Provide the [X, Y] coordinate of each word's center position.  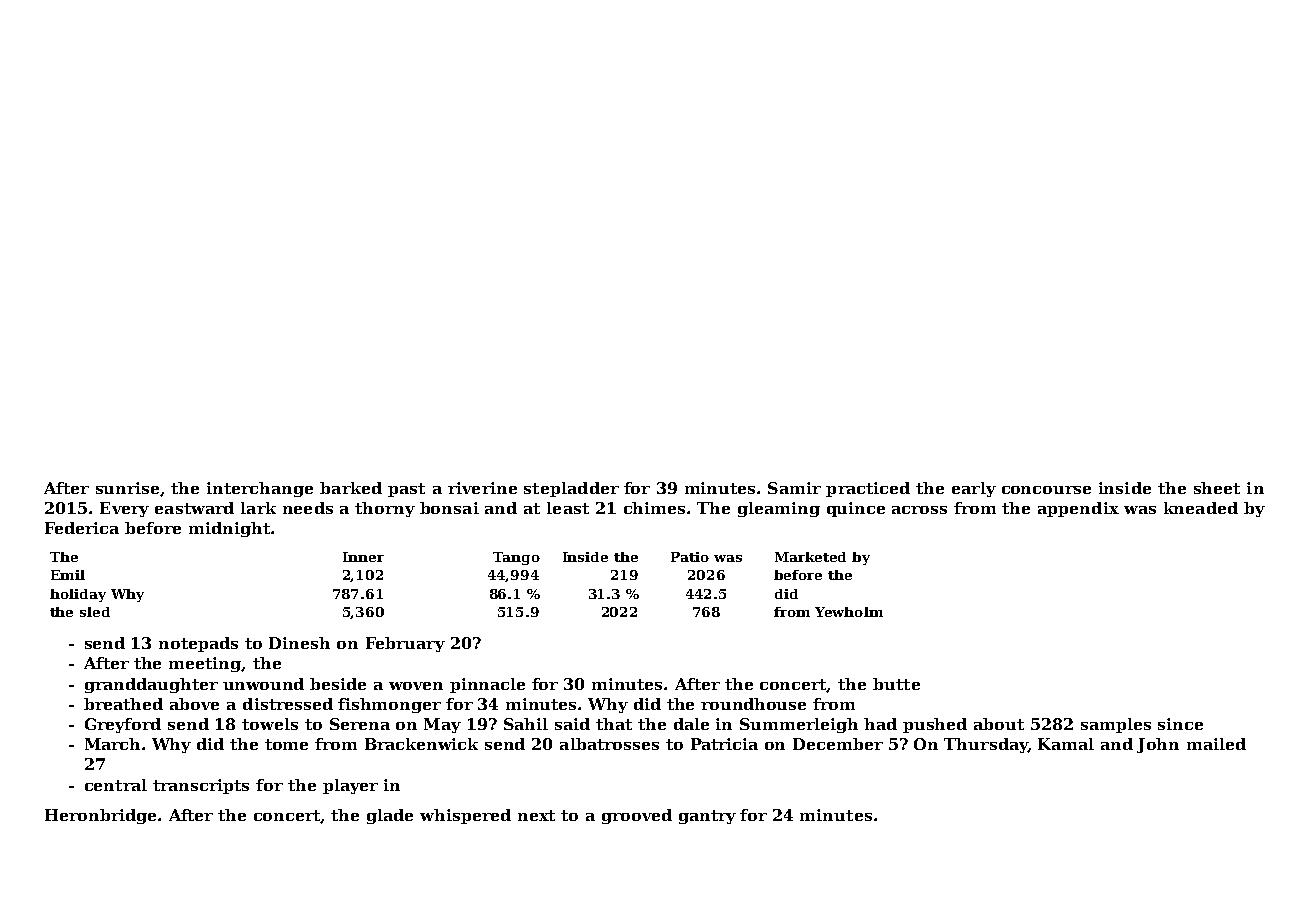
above [194, 704]
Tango [516, 558]
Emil [68, 575]
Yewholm [849, 612]
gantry [707, 817]
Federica [82, 528]
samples [1116, 725]
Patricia [724, 744]
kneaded [1201, 508]
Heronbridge [100, 816]
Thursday [986, 745]
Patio [690, 557]
